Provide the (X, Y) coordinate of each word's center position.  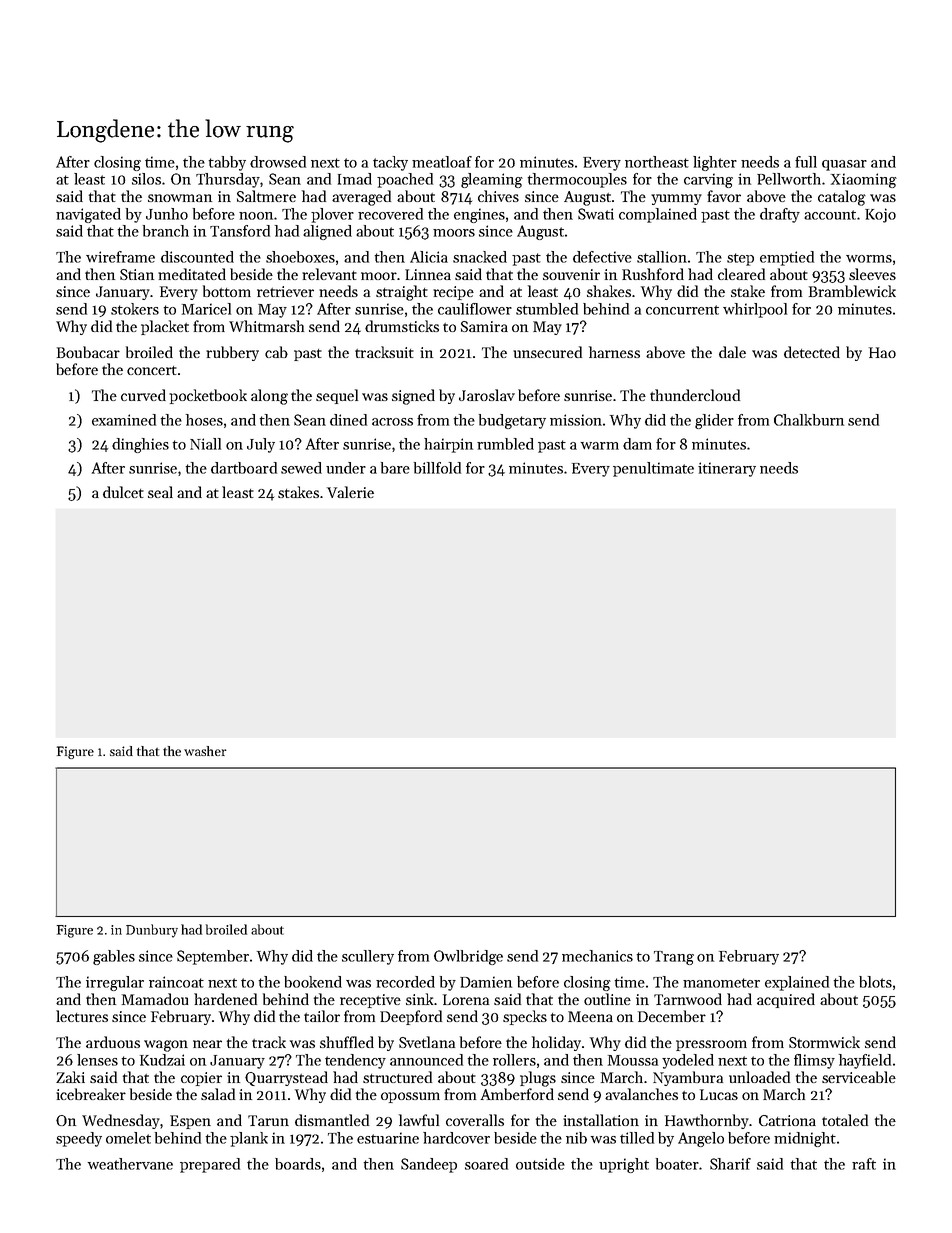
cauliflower (475, 309)
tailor (322, 1016)
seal (160, 492)
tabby (227, 163)
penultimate (653, 469)
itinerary (727, 469)
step (740, 259)
